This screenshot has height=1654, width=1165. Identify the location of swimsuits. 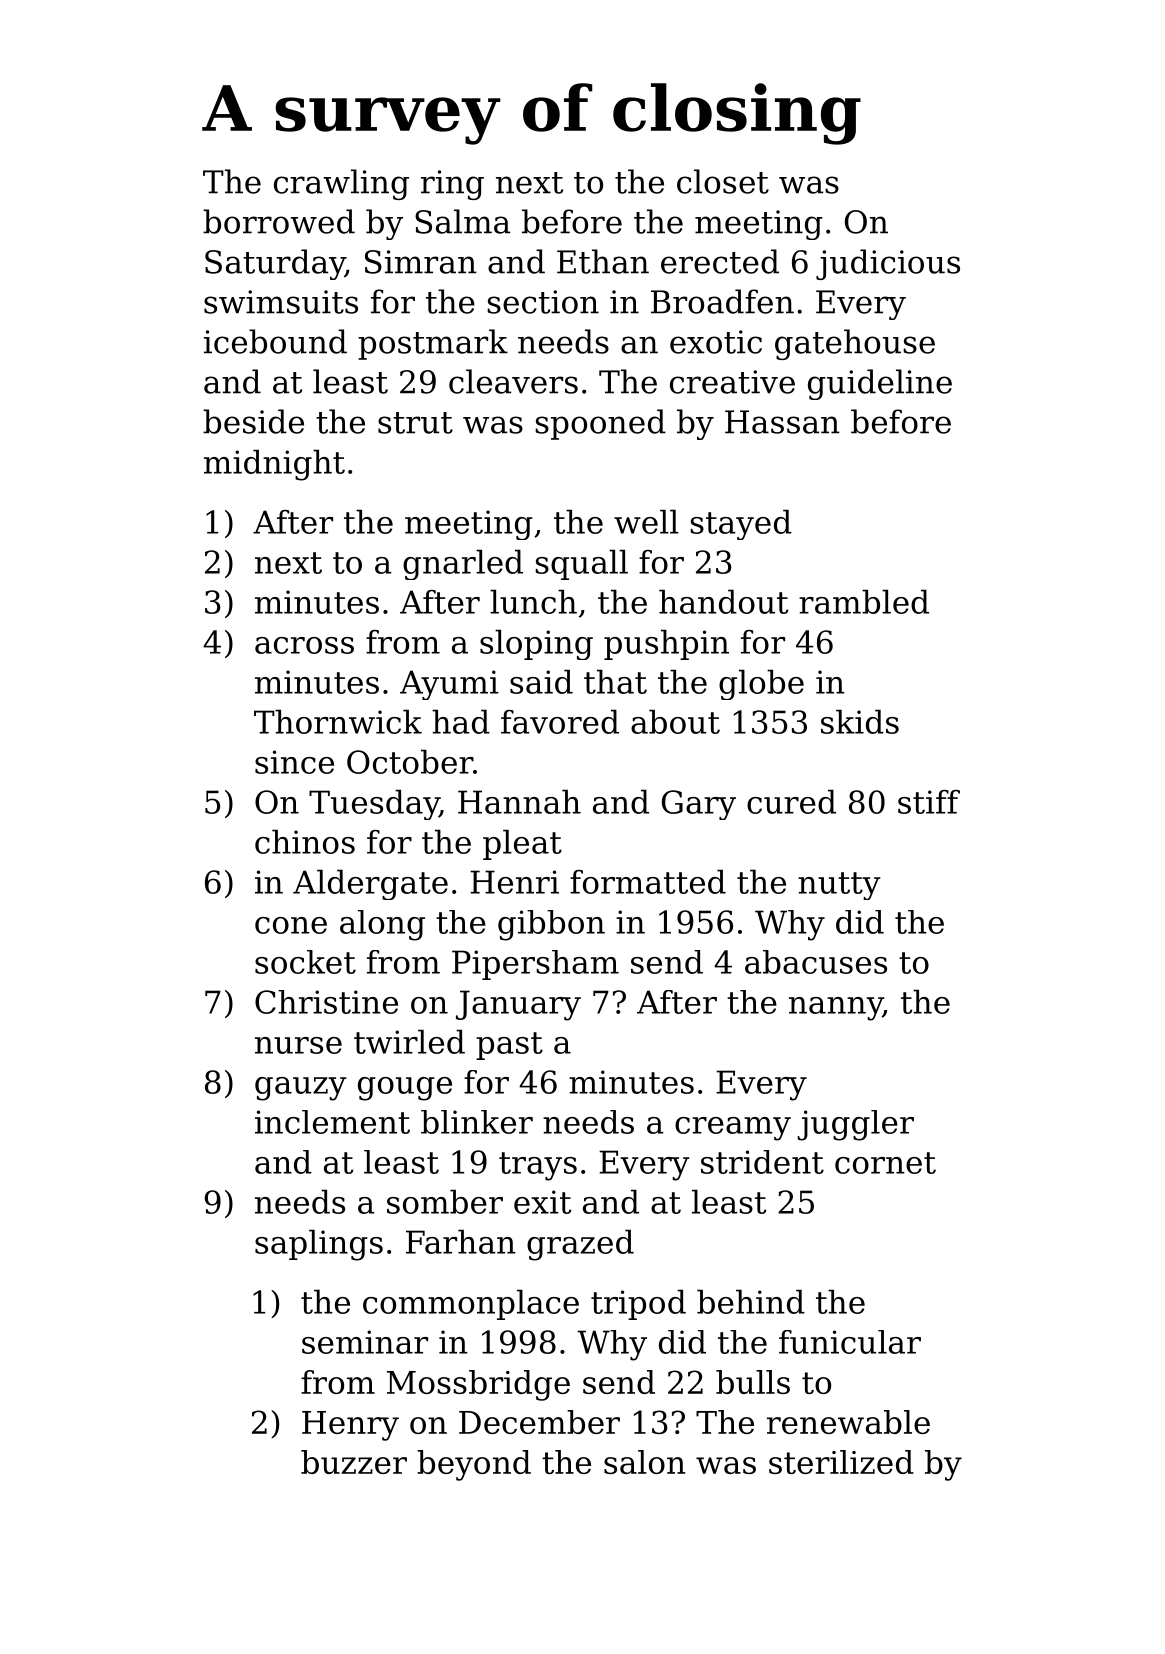
(281, 302).
